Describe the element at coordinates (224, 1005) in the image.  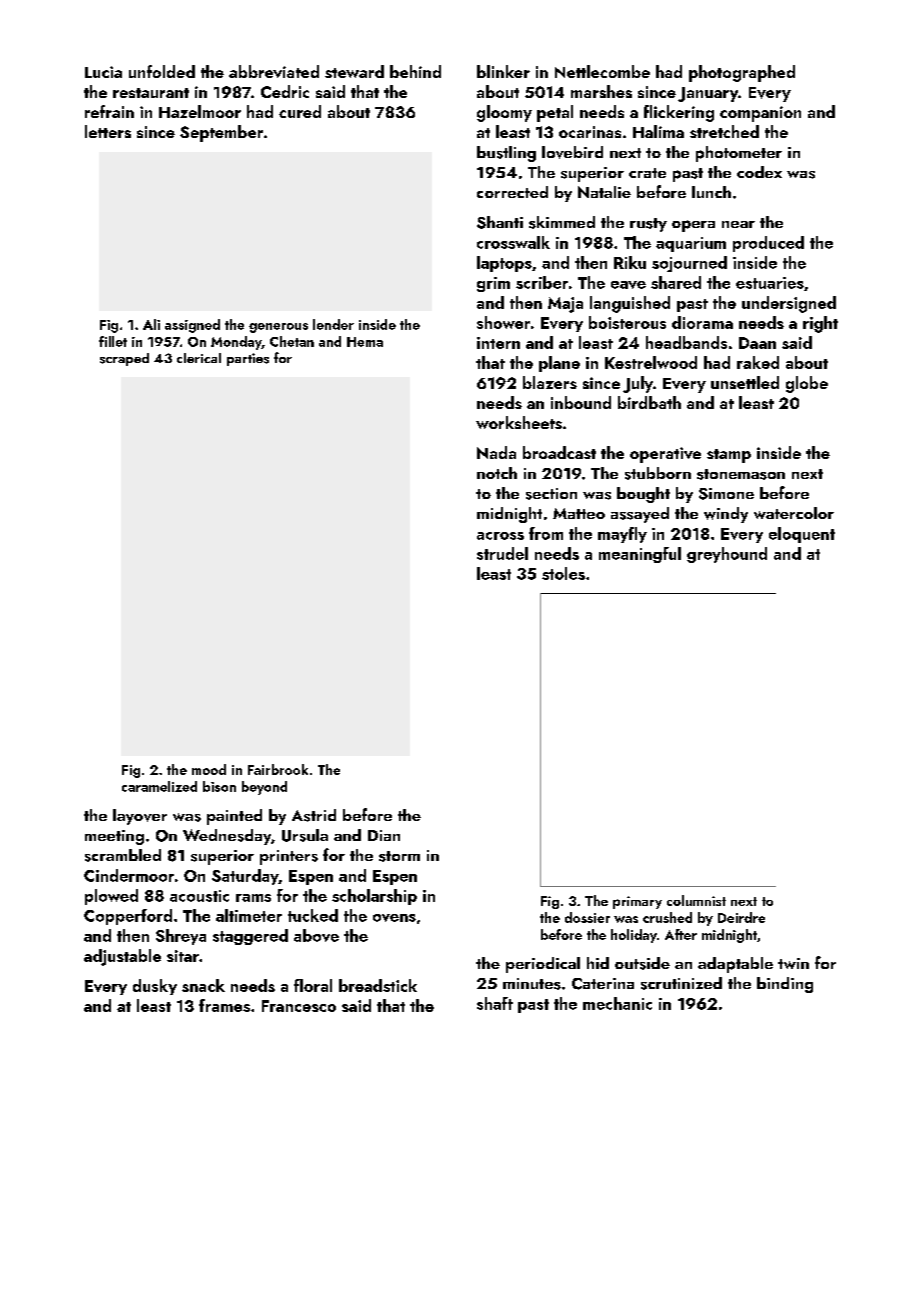
I see `frames` at that location.
